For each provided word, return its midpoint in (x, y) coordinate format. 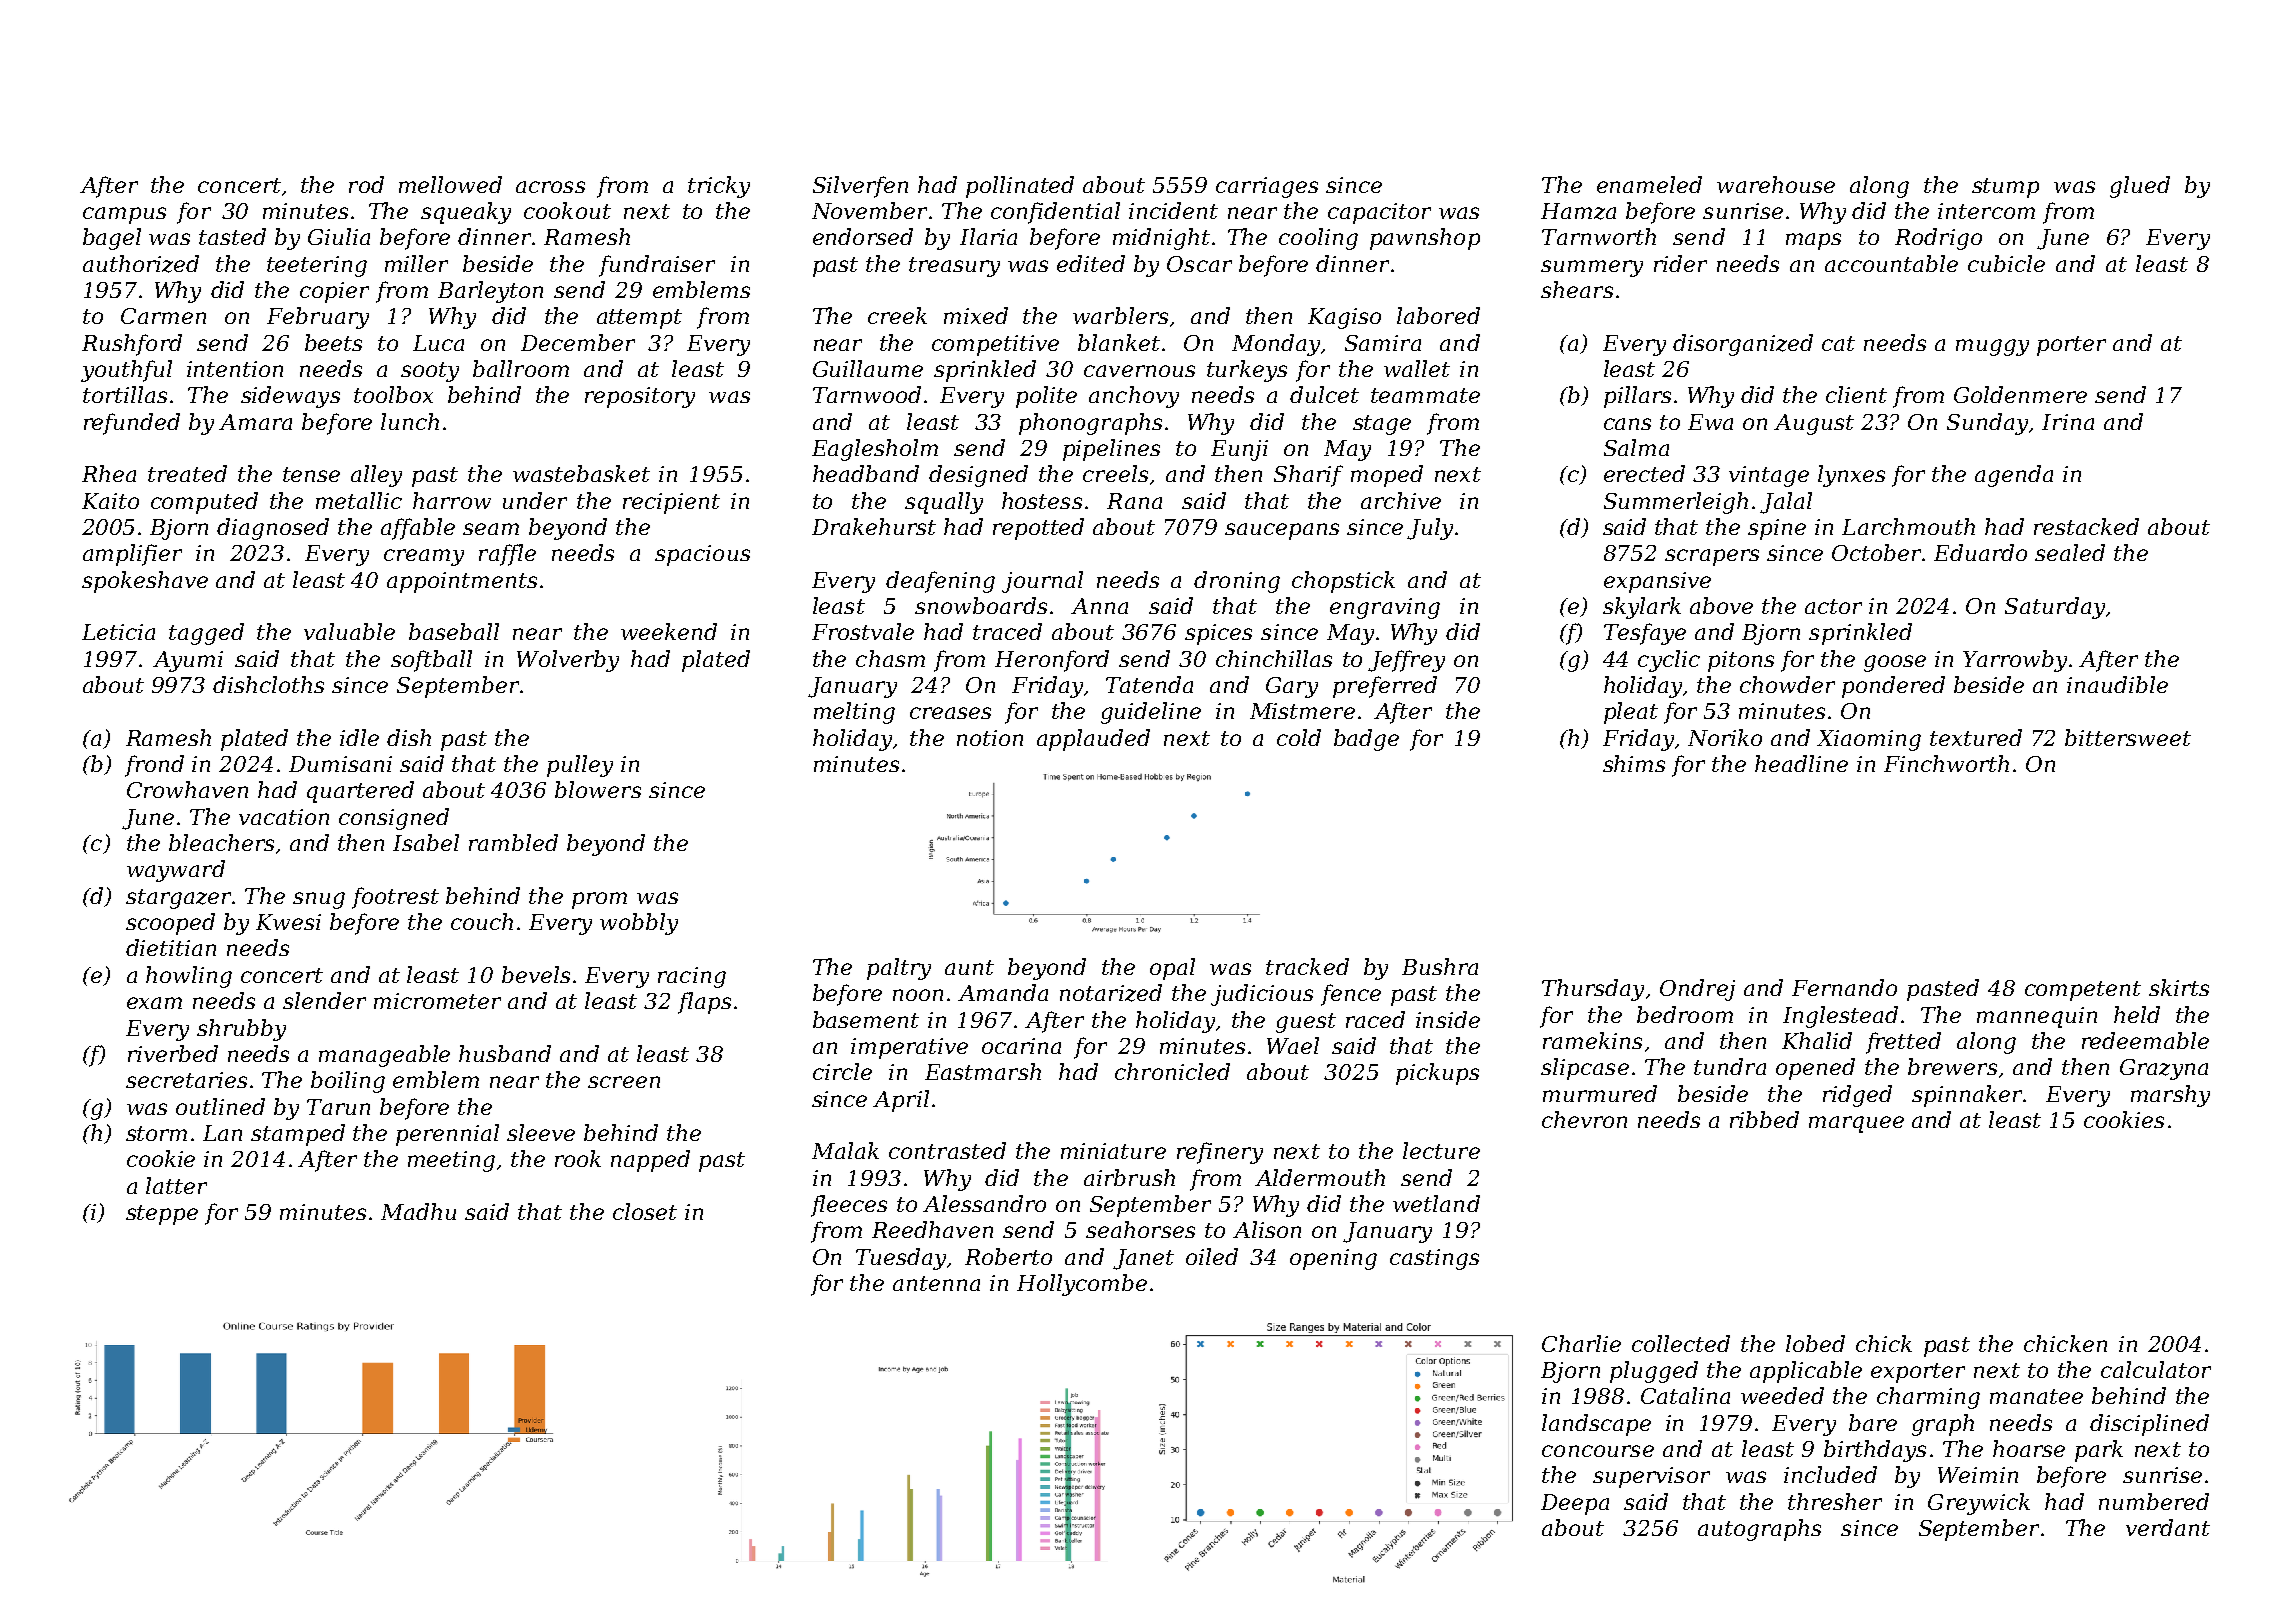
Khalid (1817, 1040)
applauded (1093, 740)
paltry (899, 969)
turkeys (1247, 371)
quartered (360, 792)
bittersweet (2128, 737)
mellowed (450, 184)
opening (1333, 1259)
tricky (719, 187)
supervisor (1651, 1477)
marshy (2170, 1096)
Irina (2068, 422)
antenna (936, 1283)
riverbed (173, 1053)
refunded (132, 424)
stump (2005, 188)
